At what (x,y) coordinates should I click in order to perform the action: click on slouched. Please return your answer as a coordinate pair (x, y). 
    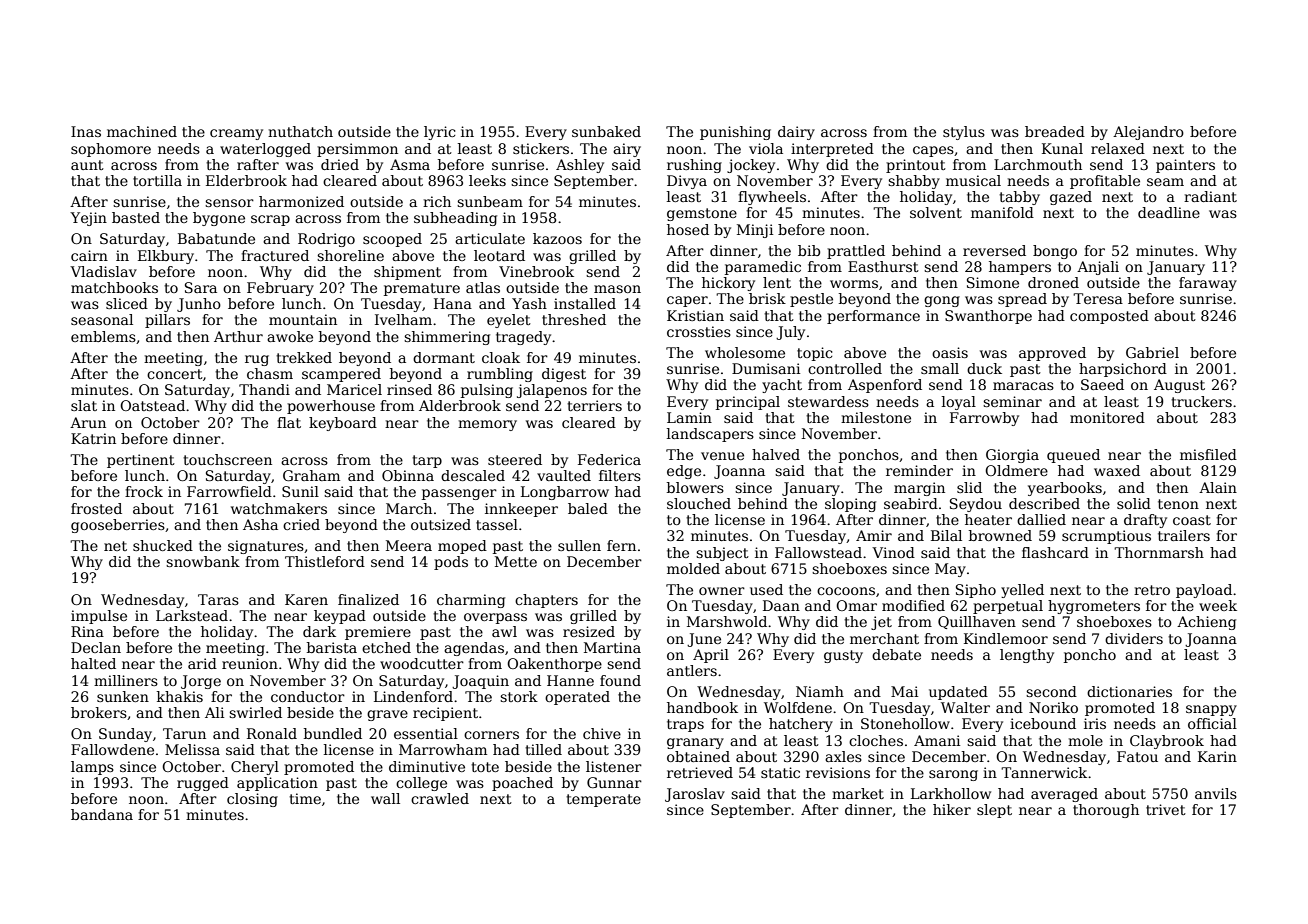
    Looking at the image, I should click on (699, 503).
